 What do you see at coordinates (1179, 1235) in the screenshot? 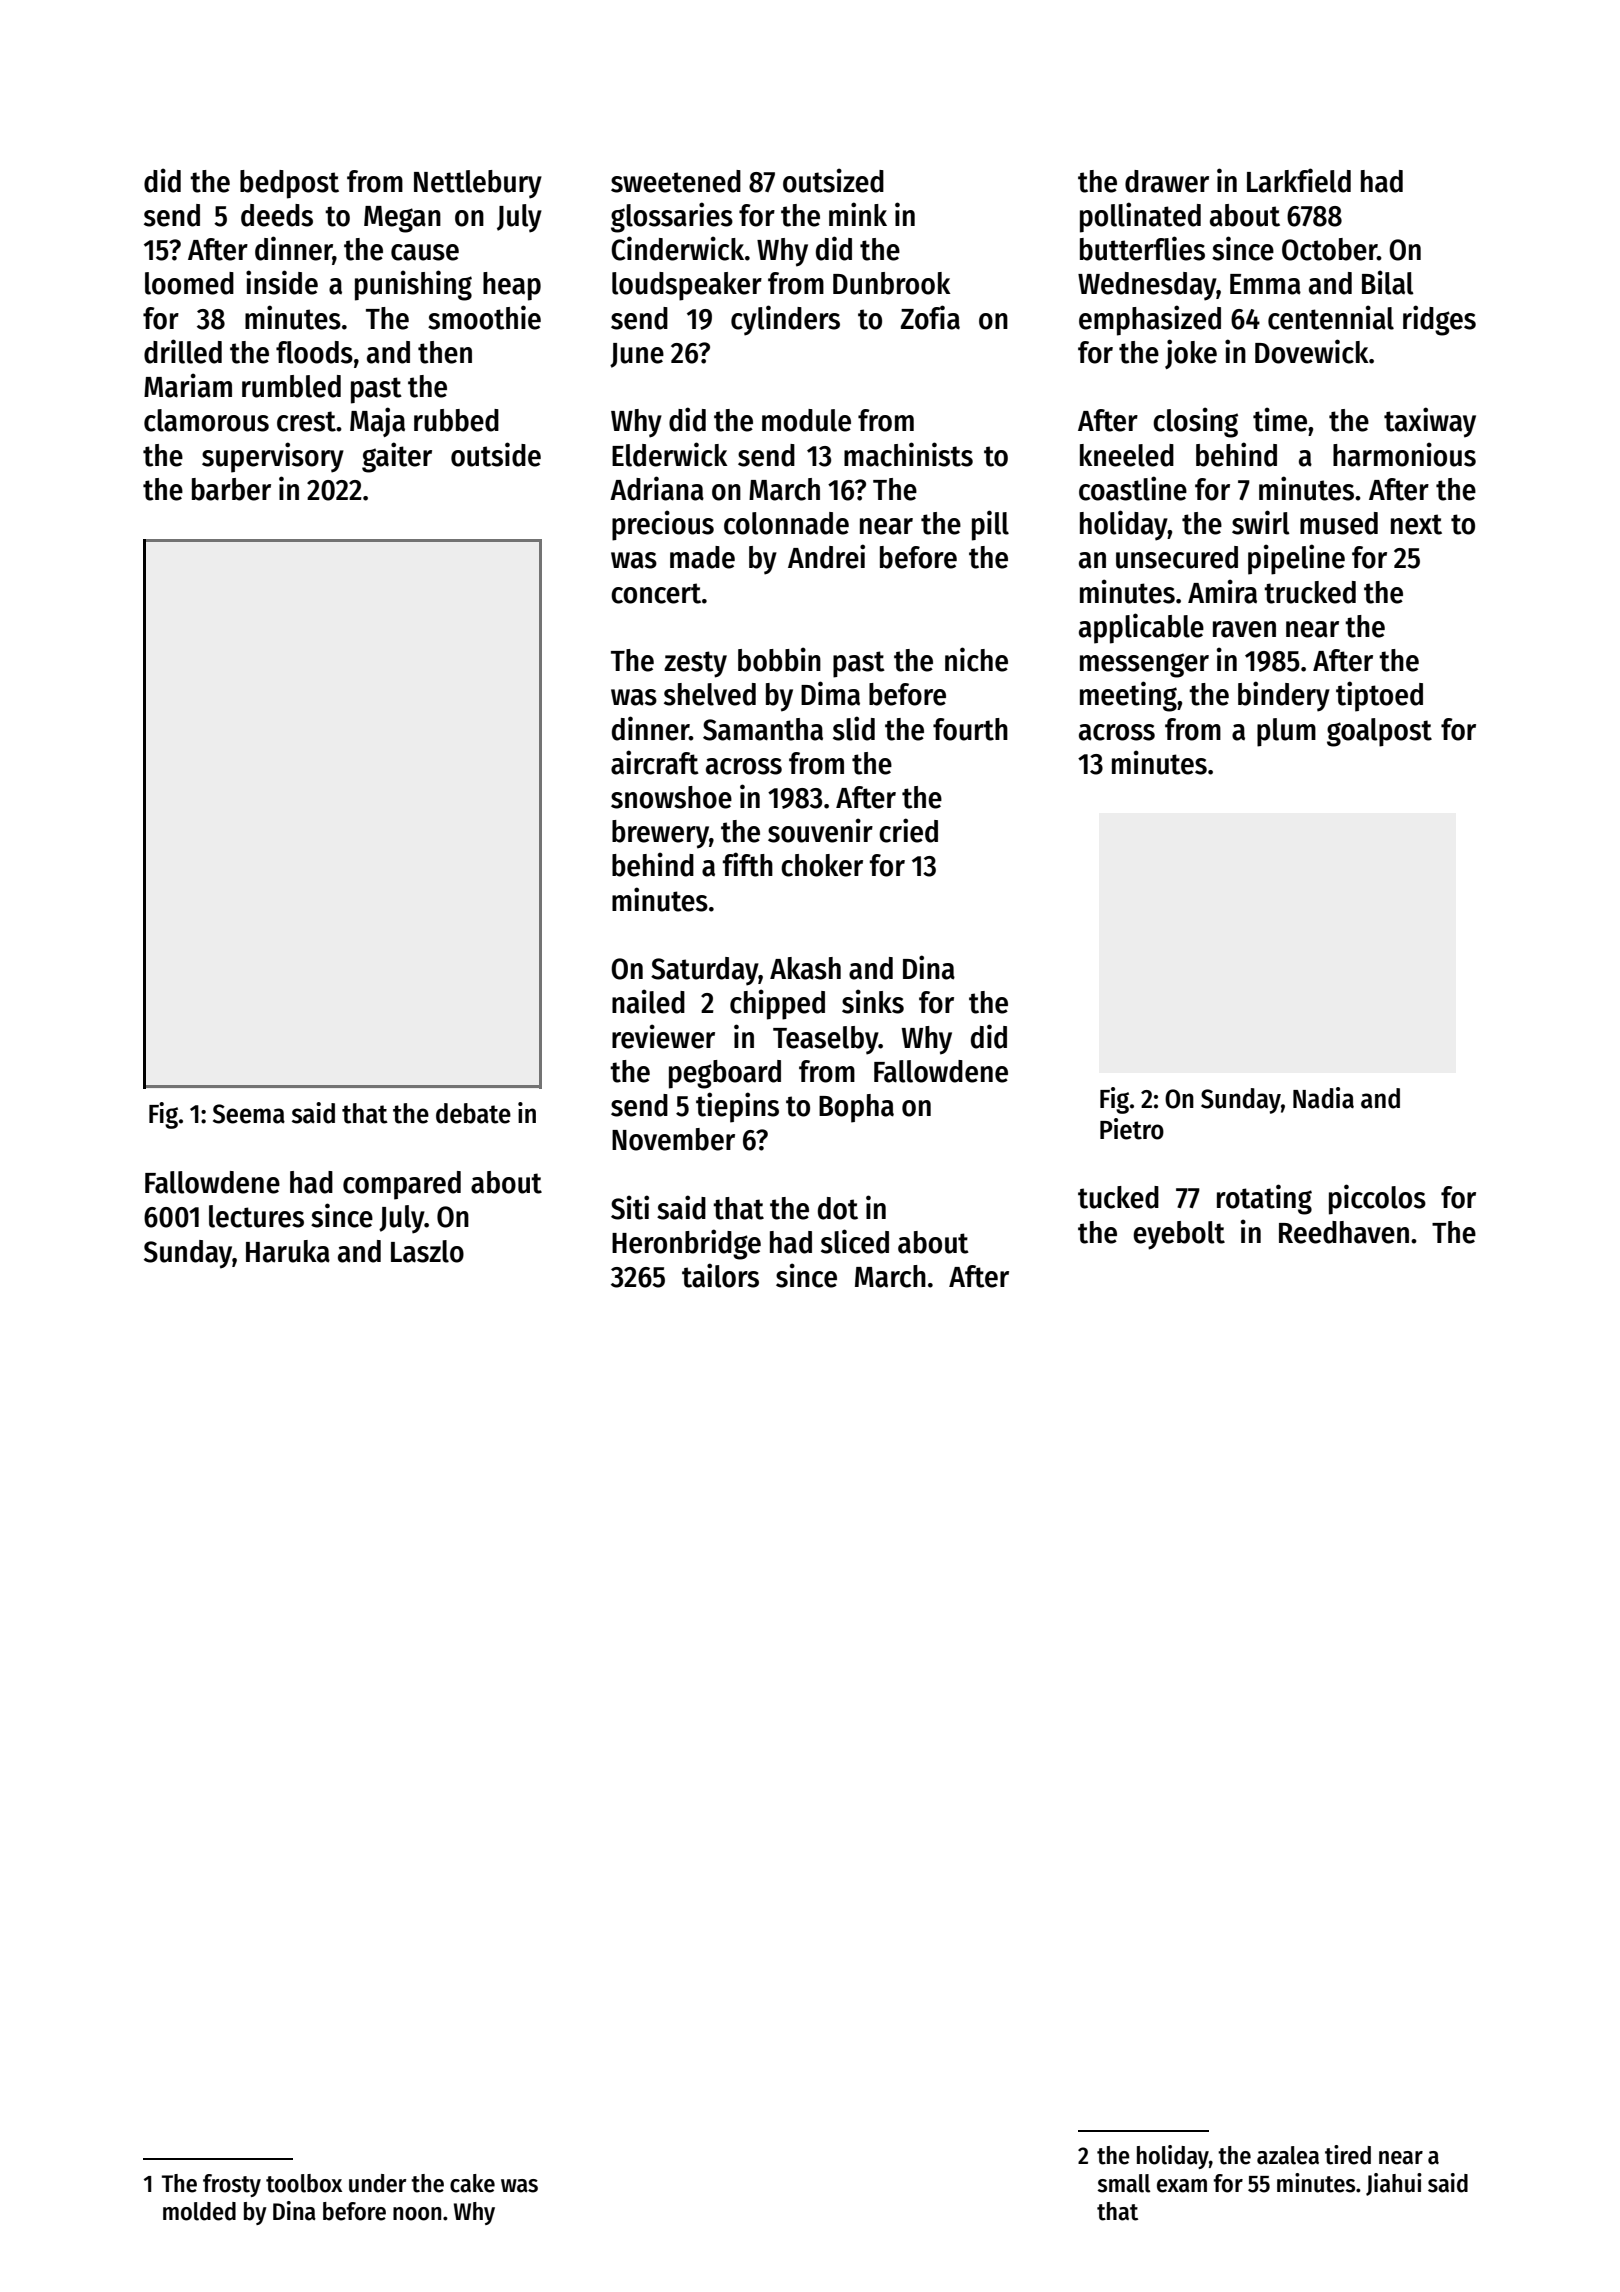
I see `eyebolt` at bounding box center [1179, 1235].
